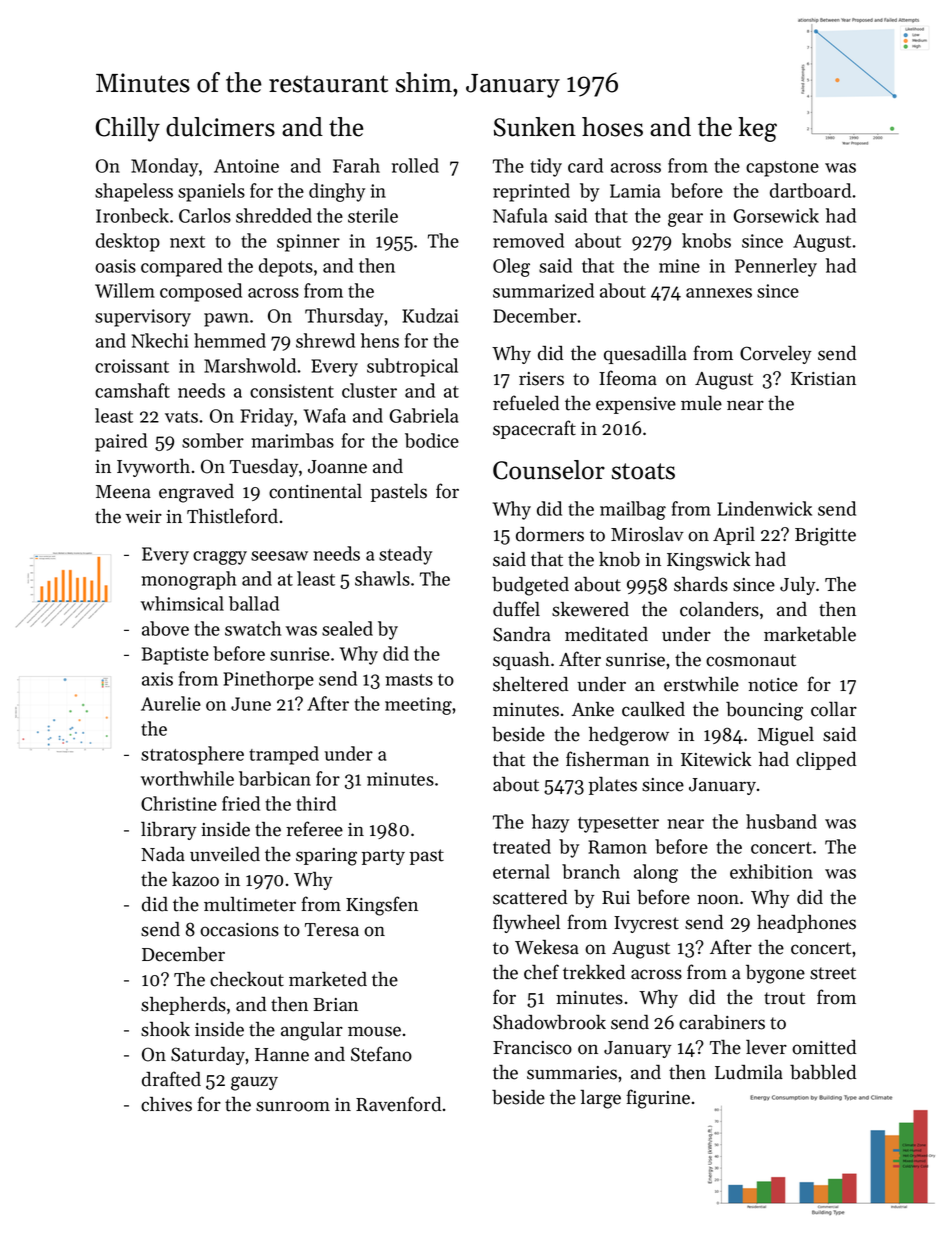 This screenshot has height=1233, width=952. What do you see at coordinates (764, 711) in the screenshot?
I see `bouncing` at bounding box center [764, 711].
